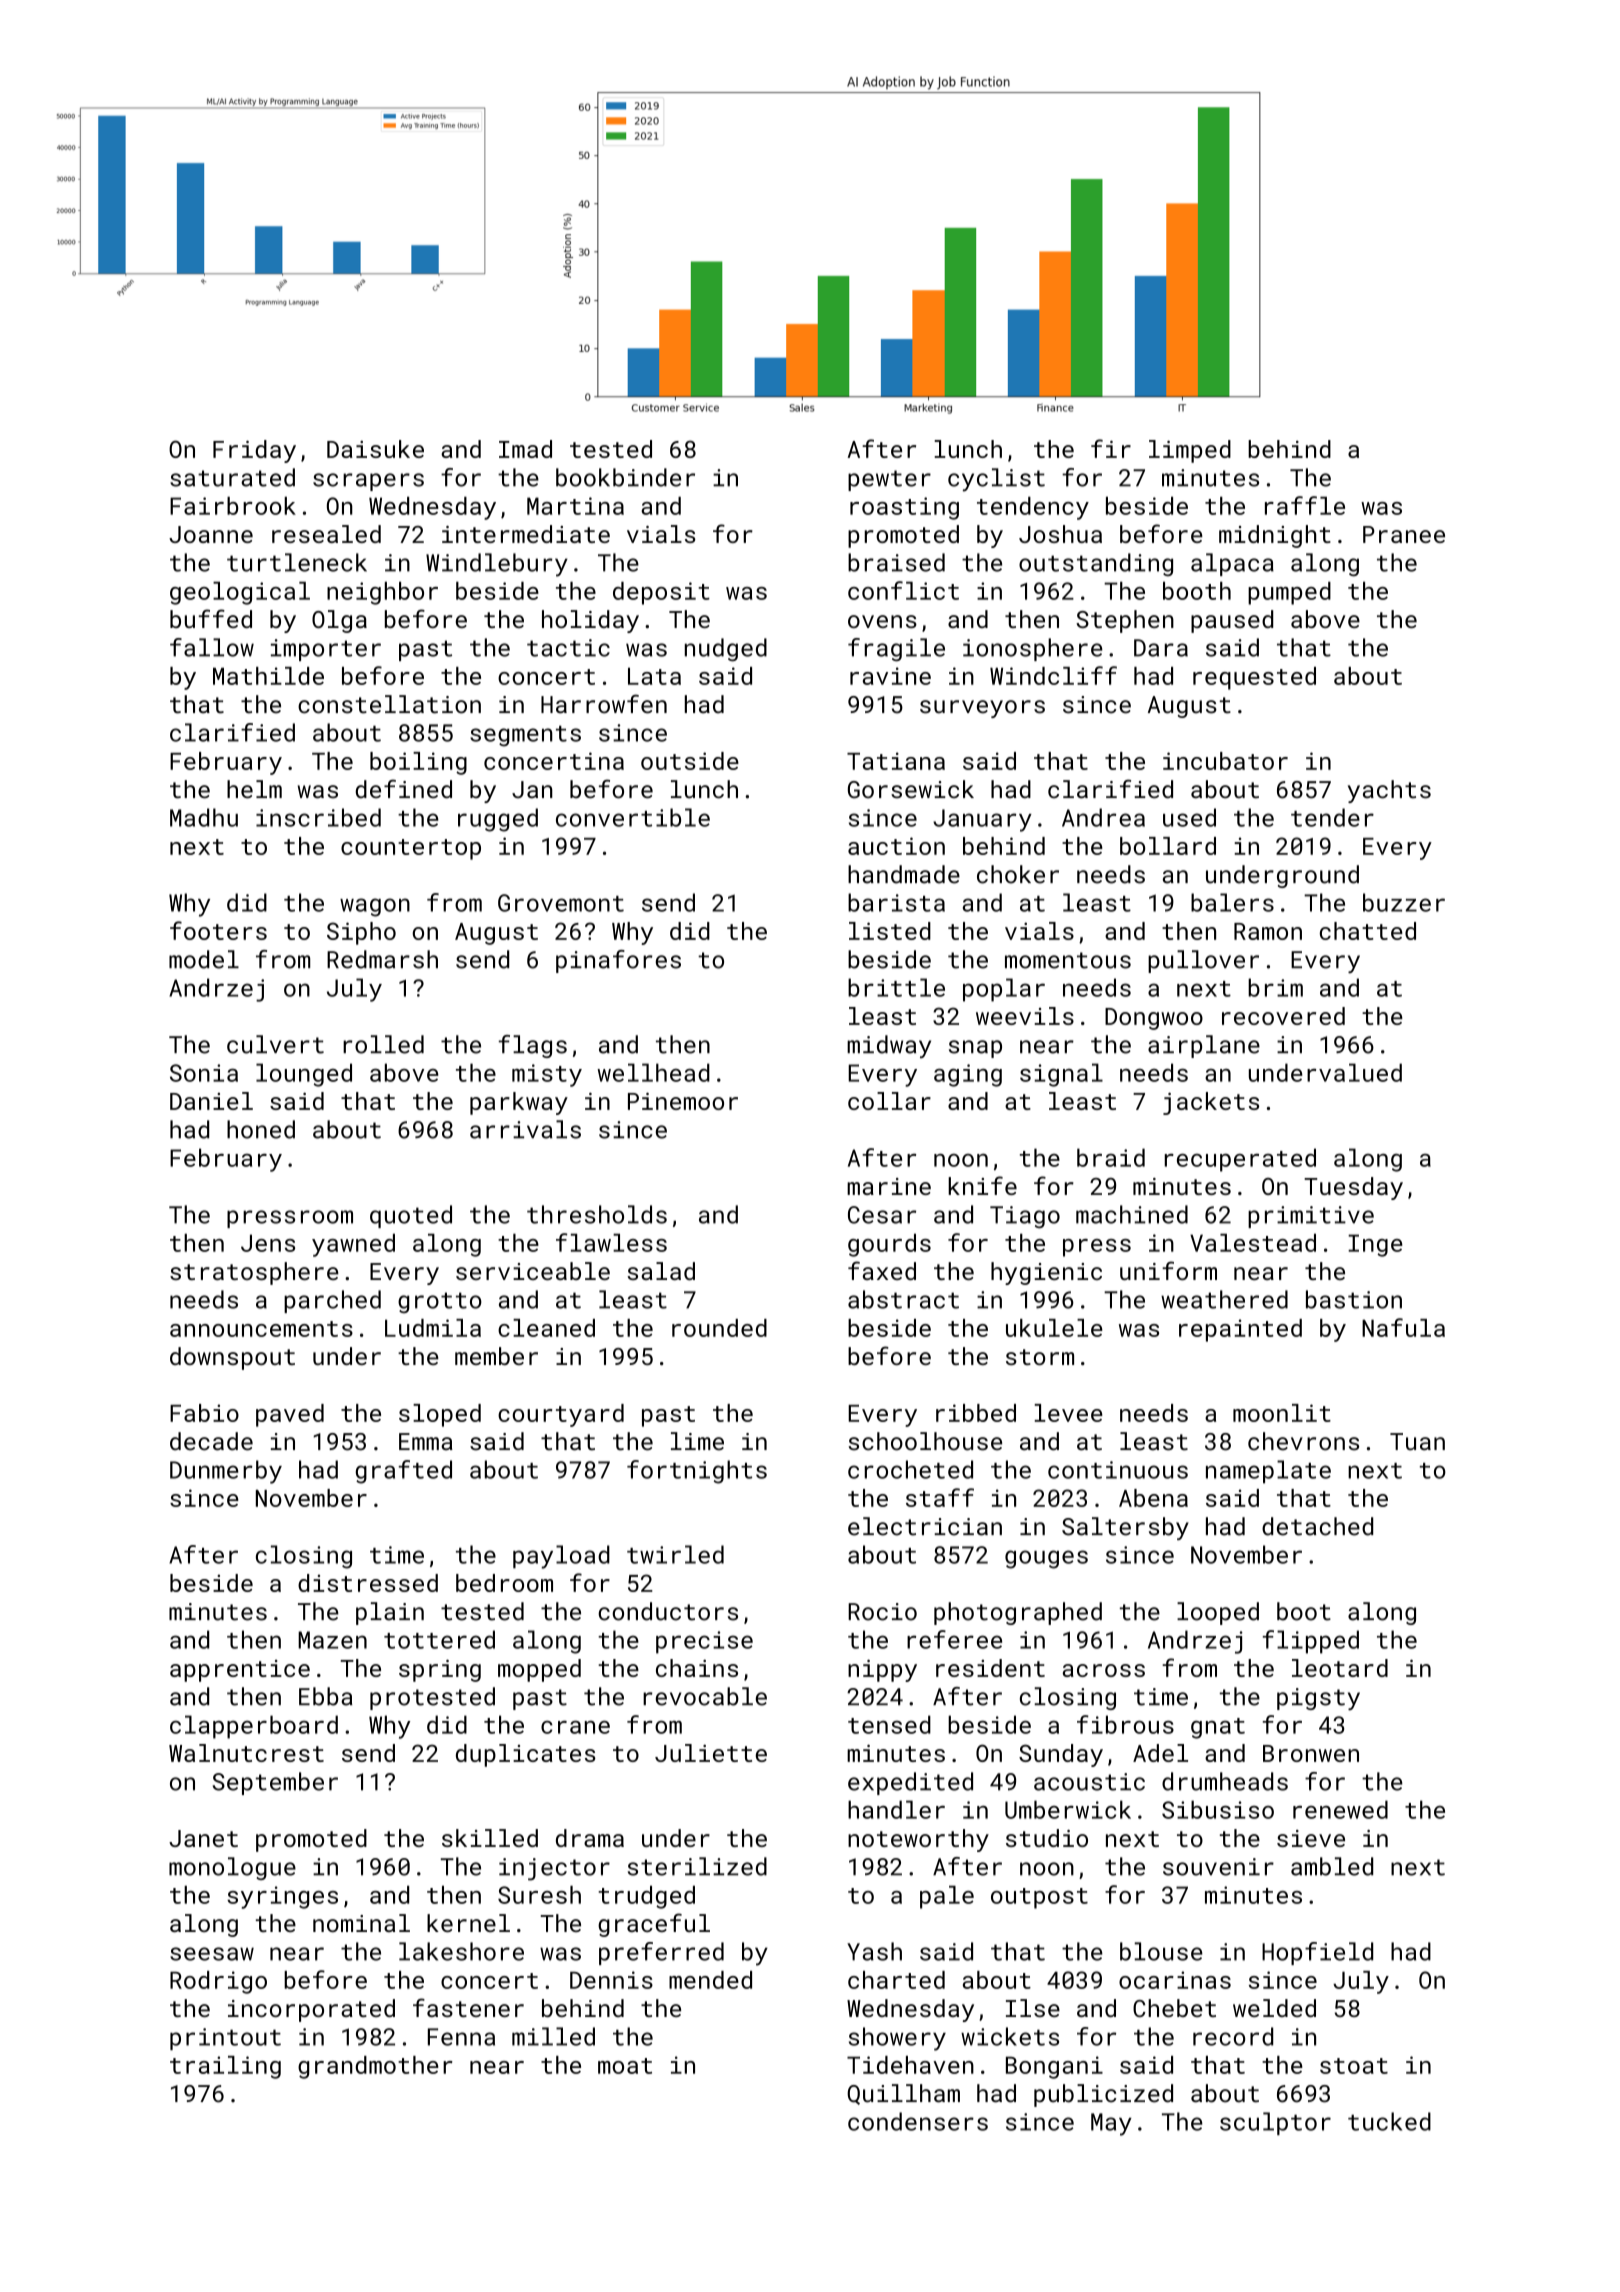  Describe the element at coordinates (940, 1497) in the image. I see `staff` at that location.
